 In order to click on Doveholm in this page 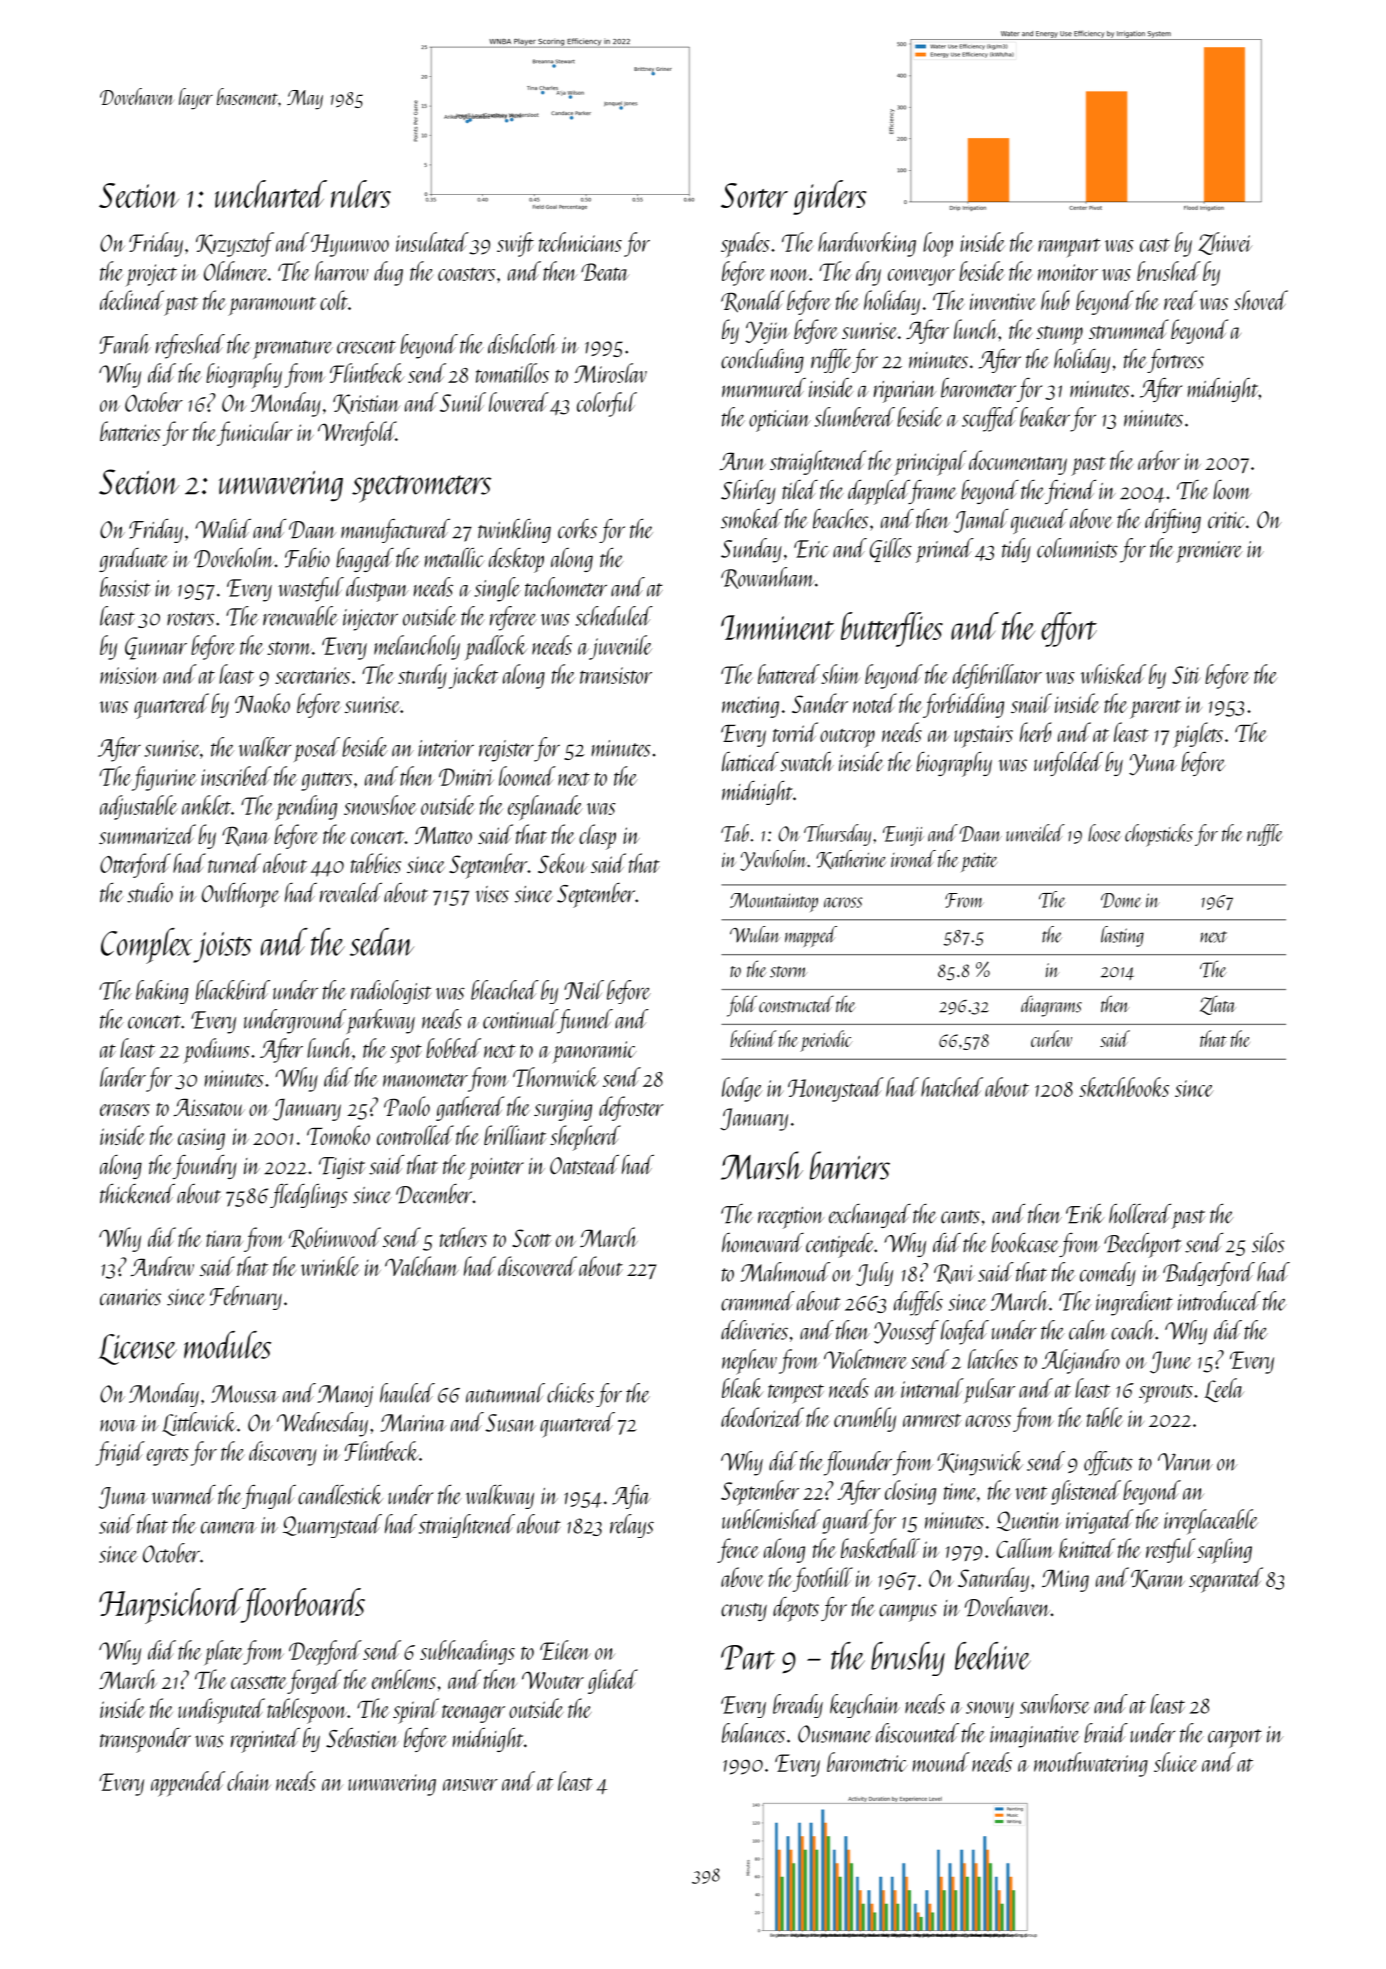, I will do `click(234, 558)`.
